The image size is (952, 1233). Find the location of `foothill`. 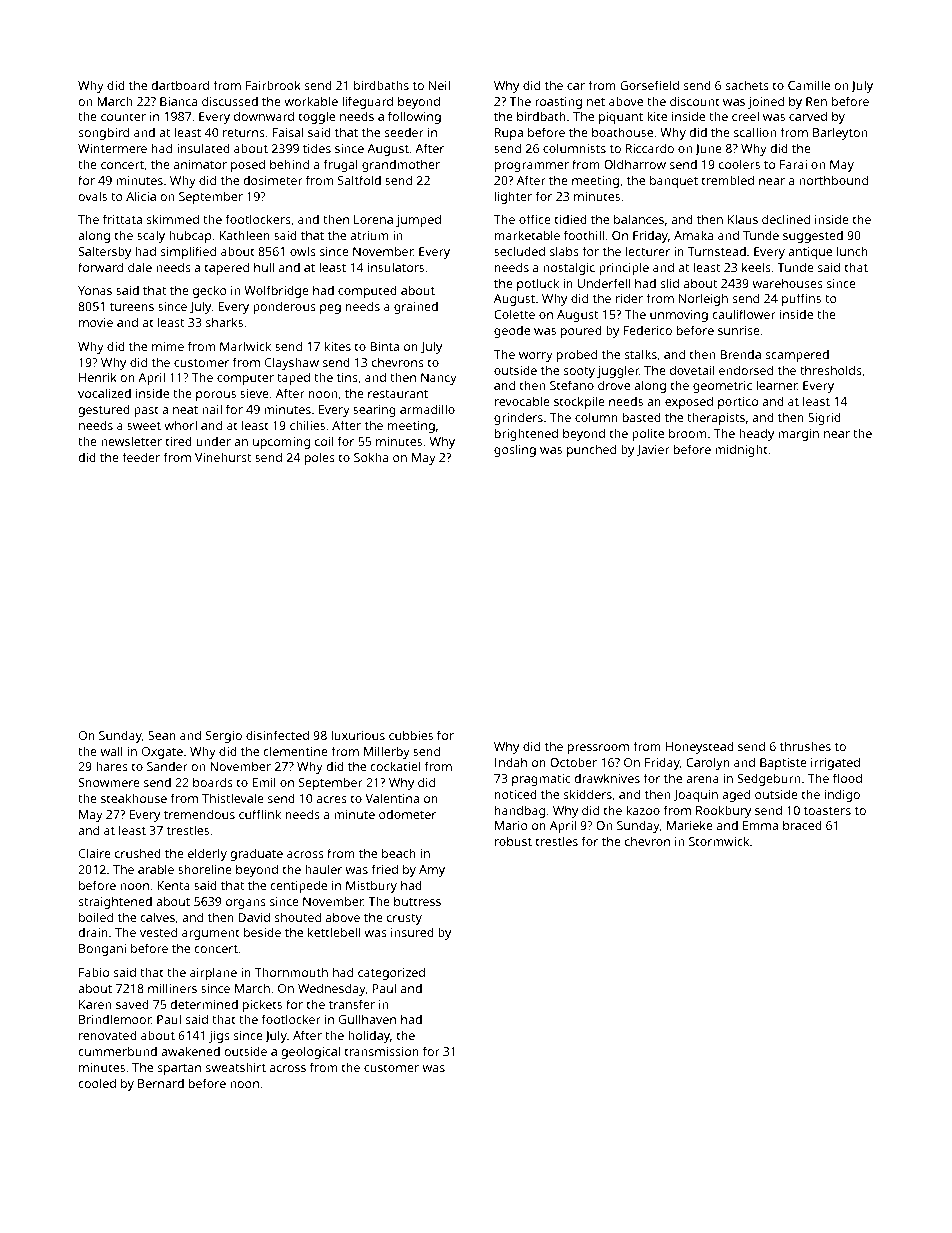

foothill is located at coordinates (584, 235).
